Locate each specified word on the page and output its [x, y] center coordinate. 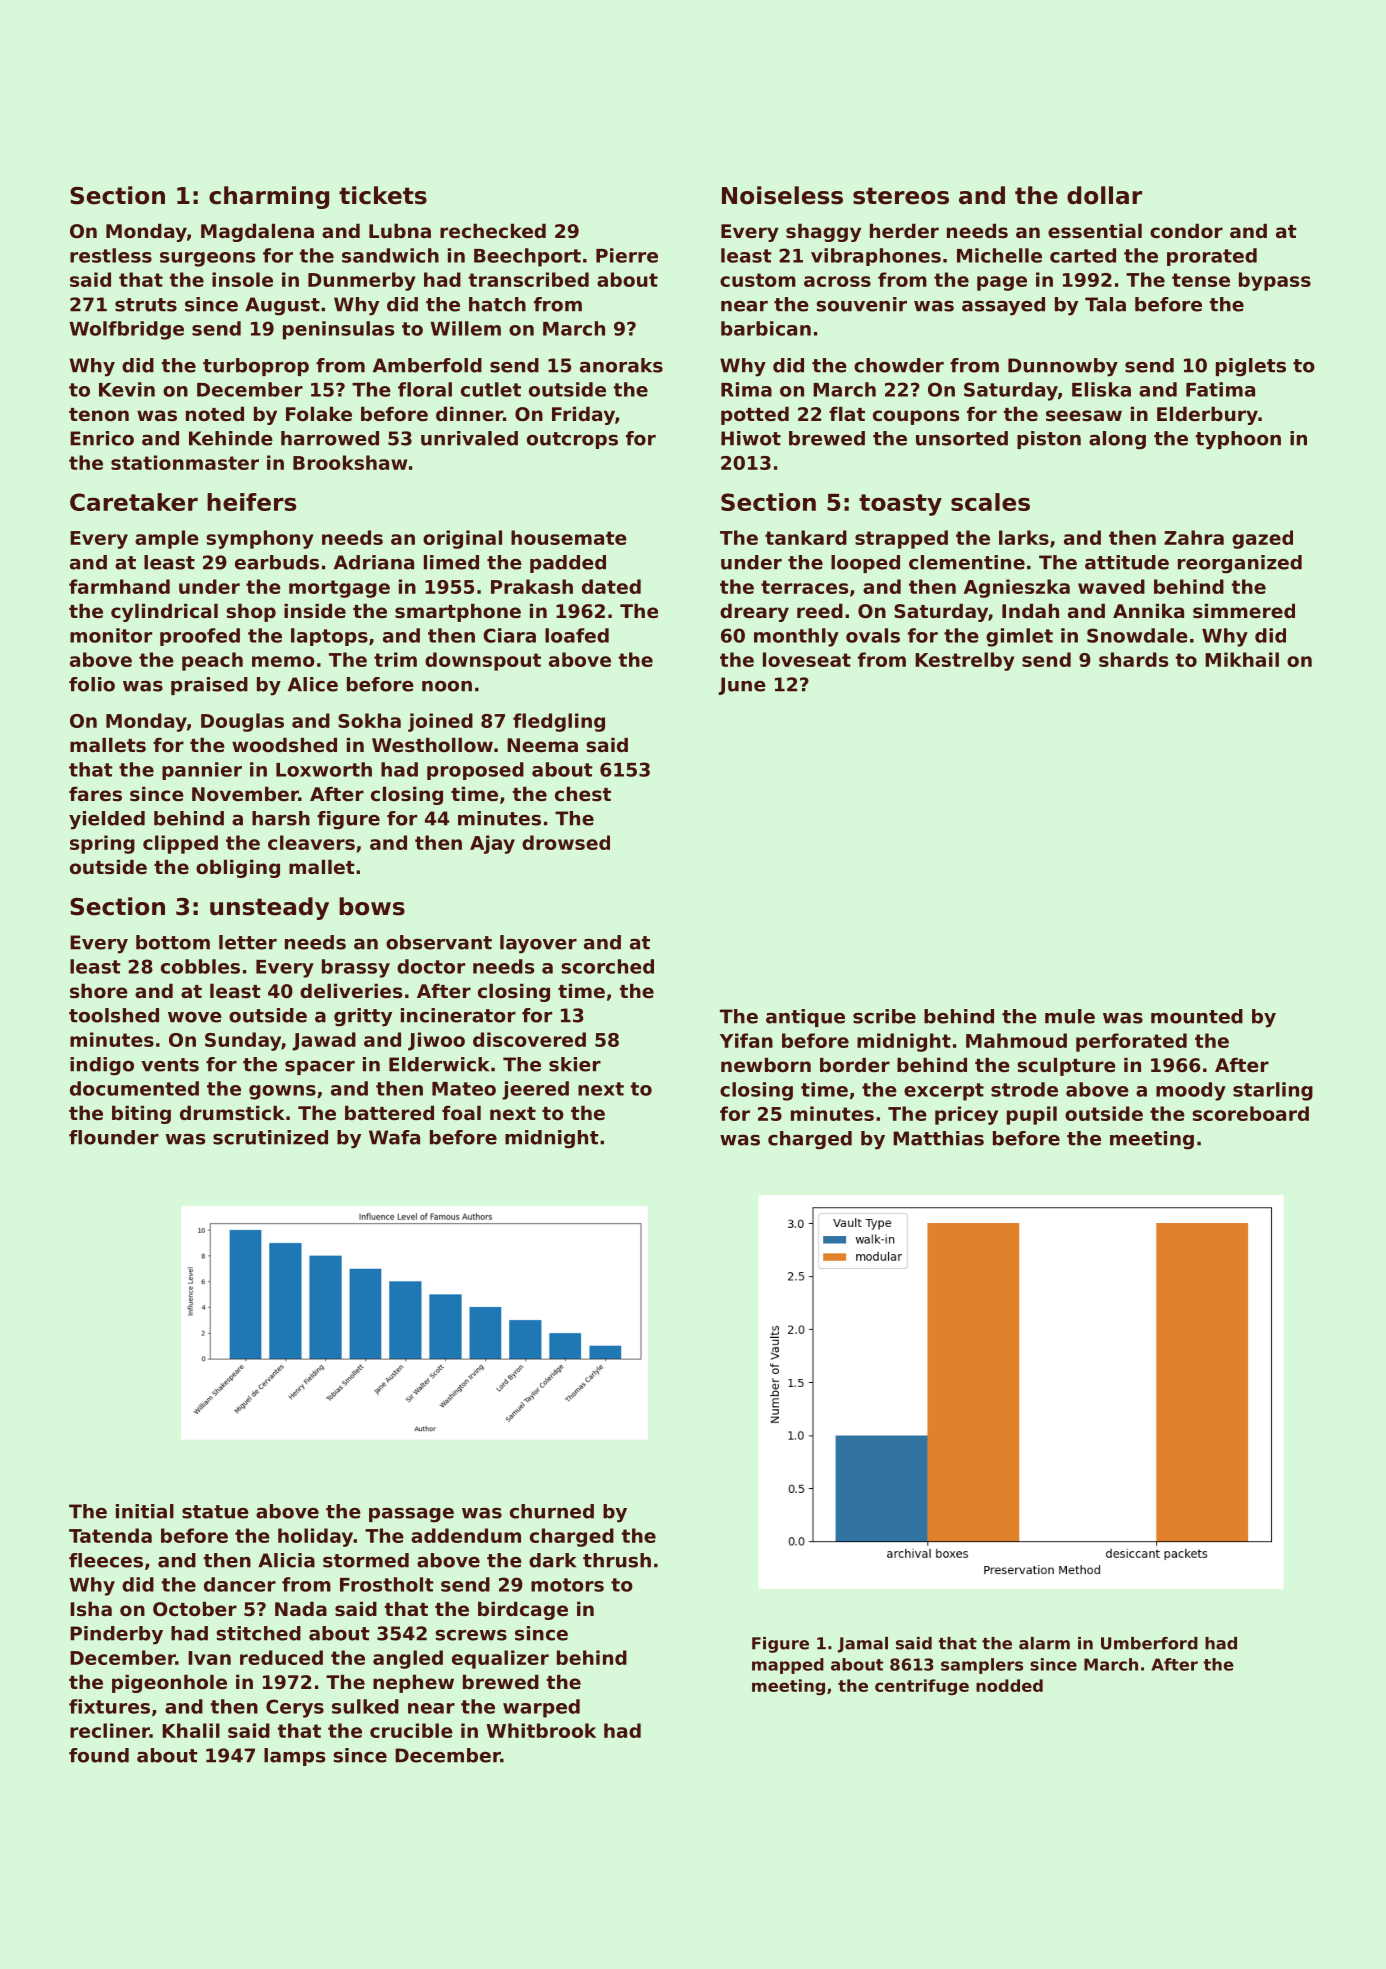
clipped [180, 844]
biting [141, 1115]
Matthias [938, 1138]
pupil [1032, 1115]
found [99, 1755]
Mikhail [1242, 659]
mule [1070, 1016]
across [837, 281]
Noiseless [782, 195]
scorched [608, 966]
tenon [99, 415]
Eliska [1101, 389]
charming [269, 197]
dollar [1104, 195]
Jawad [324, 1041]
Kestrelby [965, 661]
